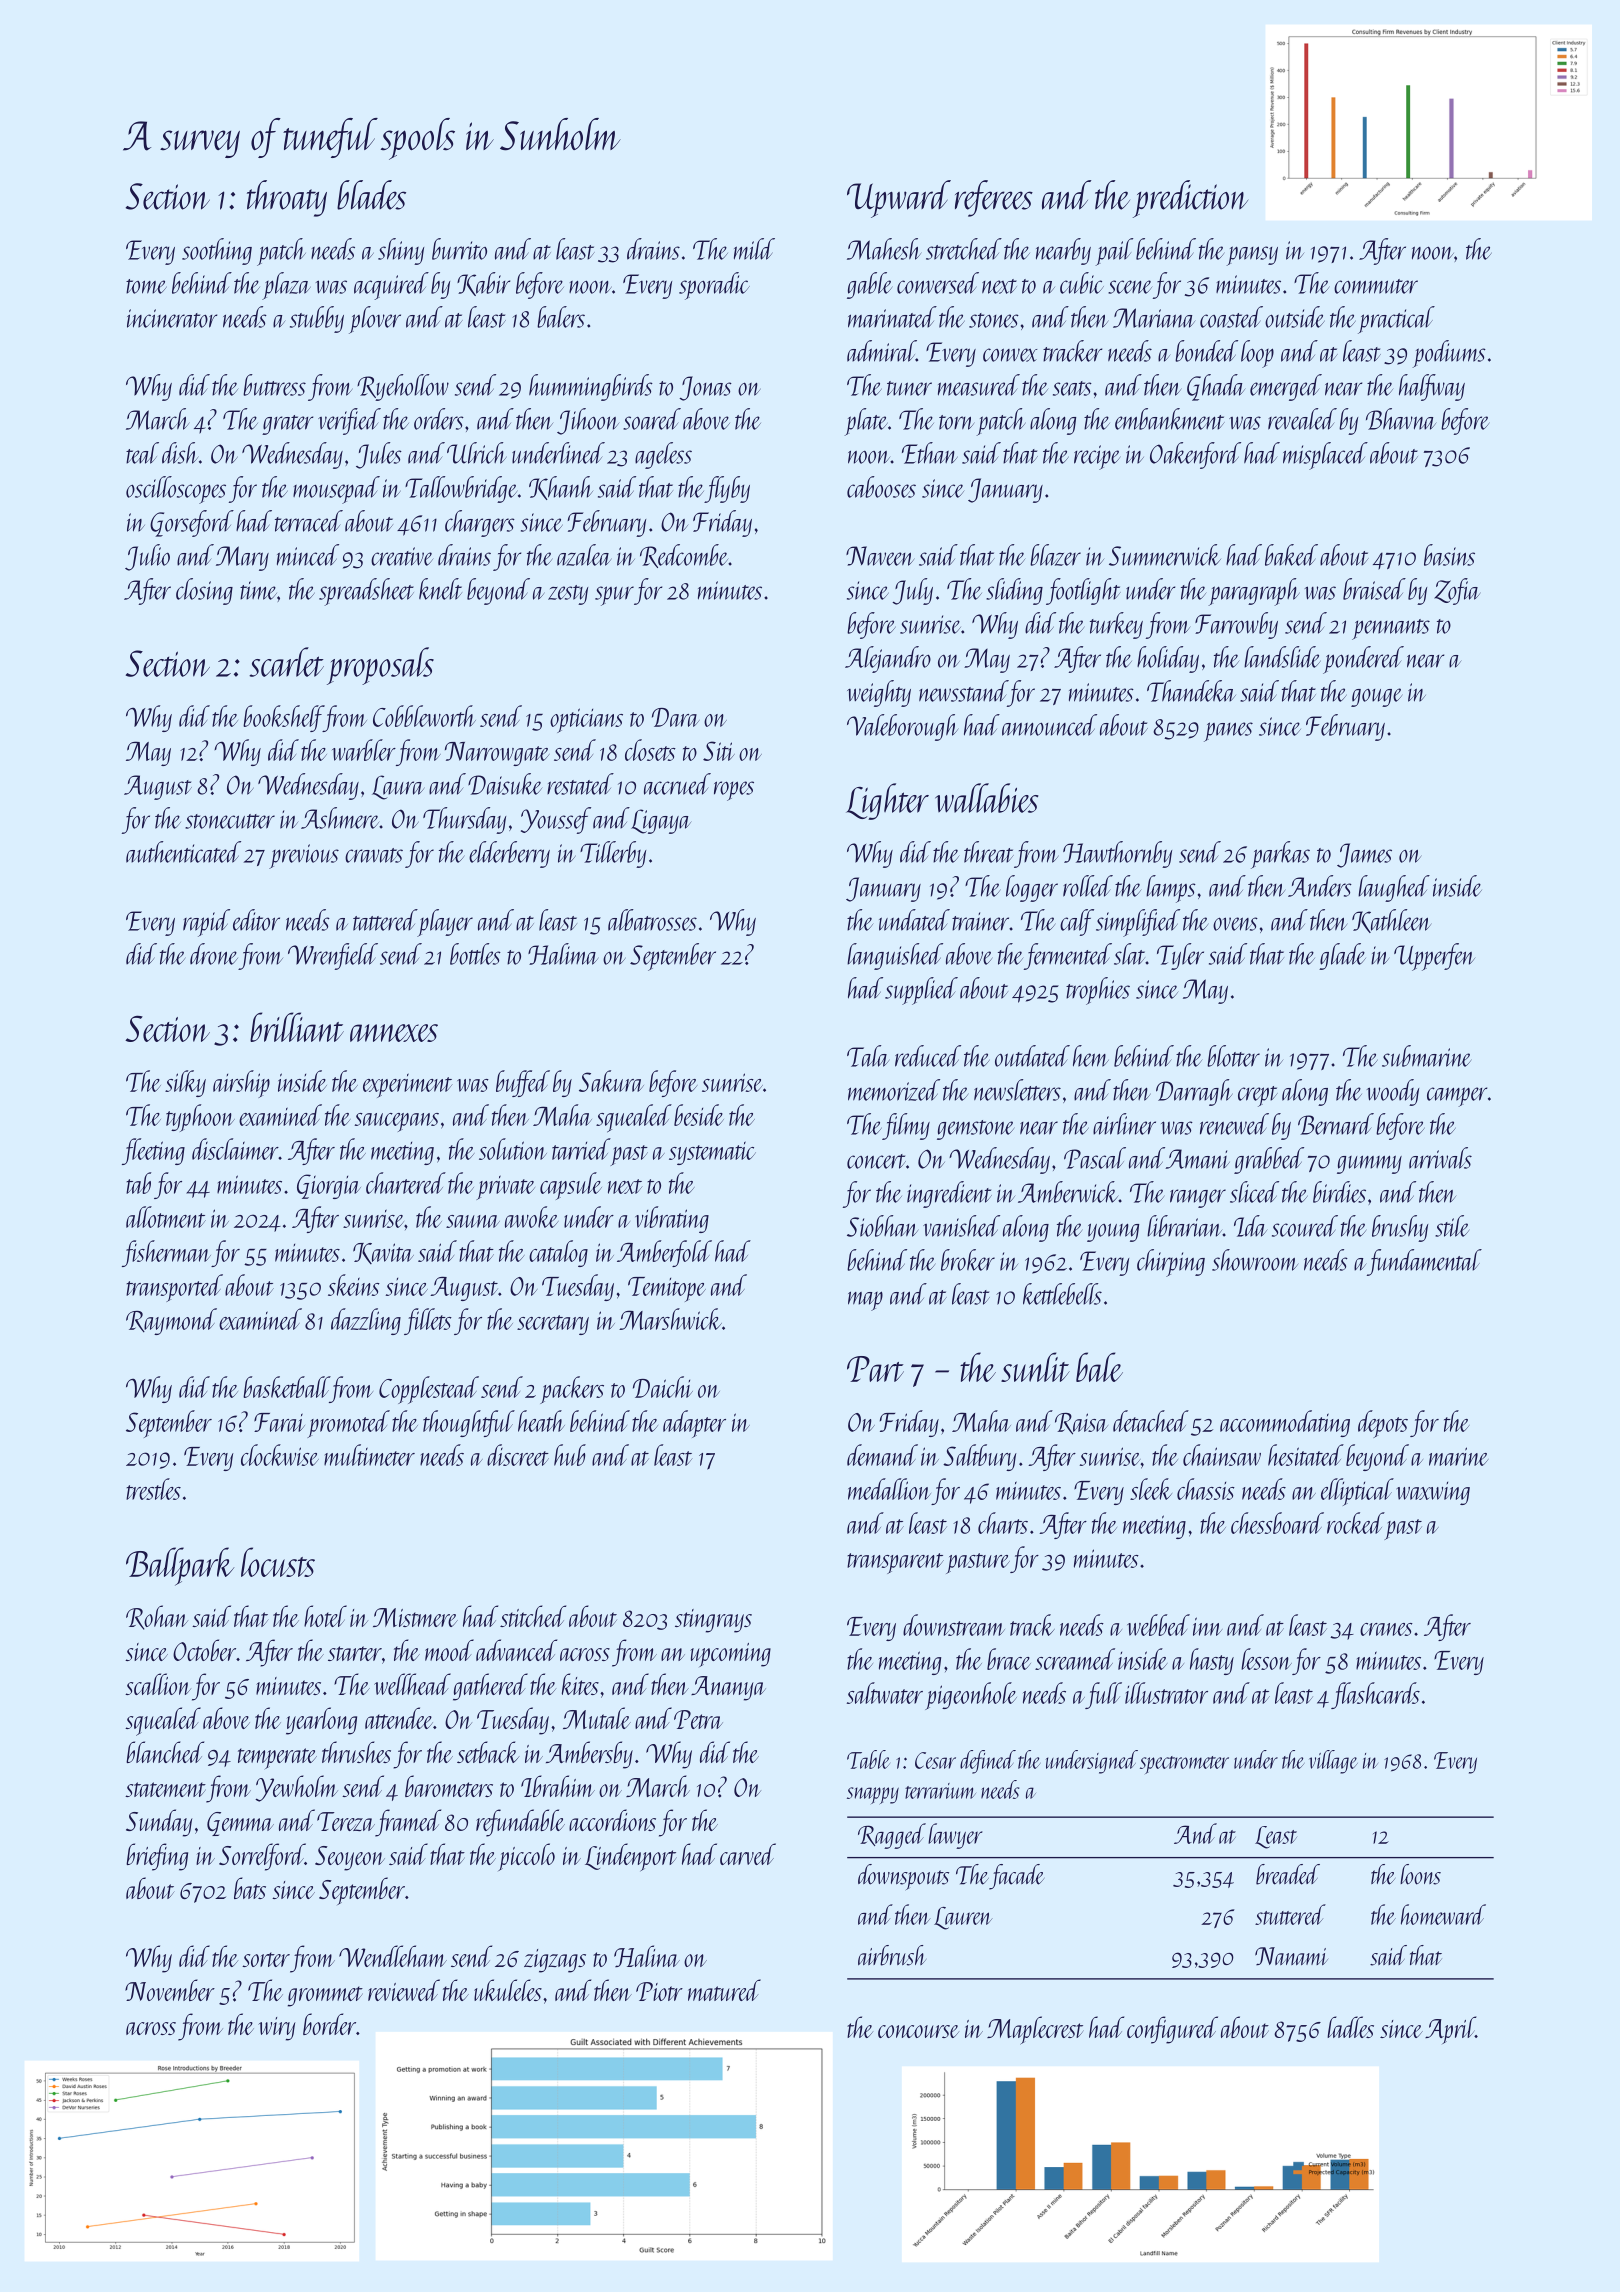 The width and height of the screenshot is (1620, 2292). What do you see at coordinates (677, 784) in the screenshot?
I see `accrued` at bounding box center [677, 784].
